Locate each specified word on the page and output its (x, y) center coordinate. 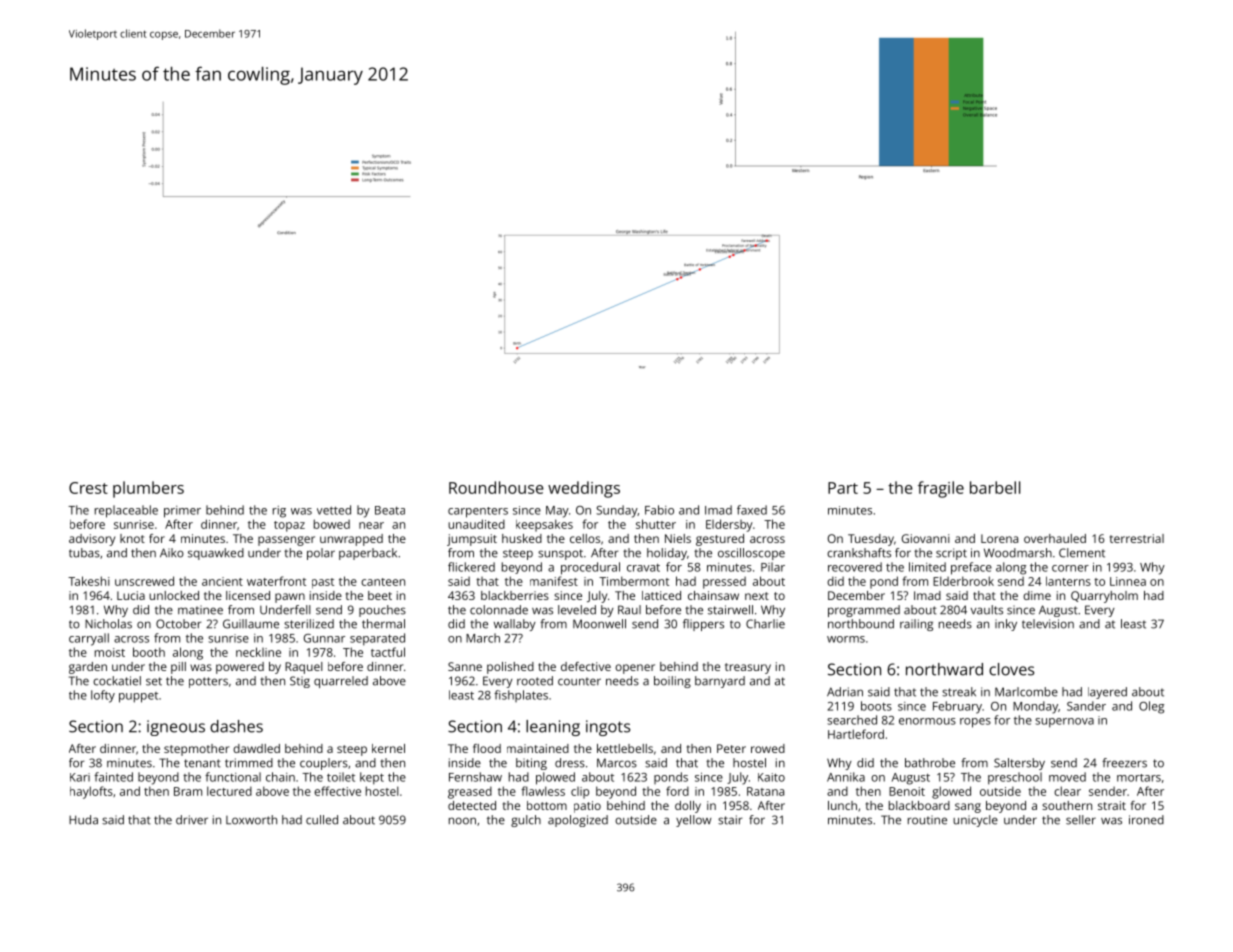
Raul (629, 610)
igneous (176, 728)
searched (852, 720)
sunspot (560, 554)
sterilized (309, 624)
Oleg (1151, 707)
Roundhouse (496, 487)
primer (182, 512)
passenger (286, 541)
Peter (731, 748)
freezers (1124, 763)
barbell (995, 487)
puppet (138, 697)
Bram (188, 791)
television (1048, 624)
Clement (1082, 553)
